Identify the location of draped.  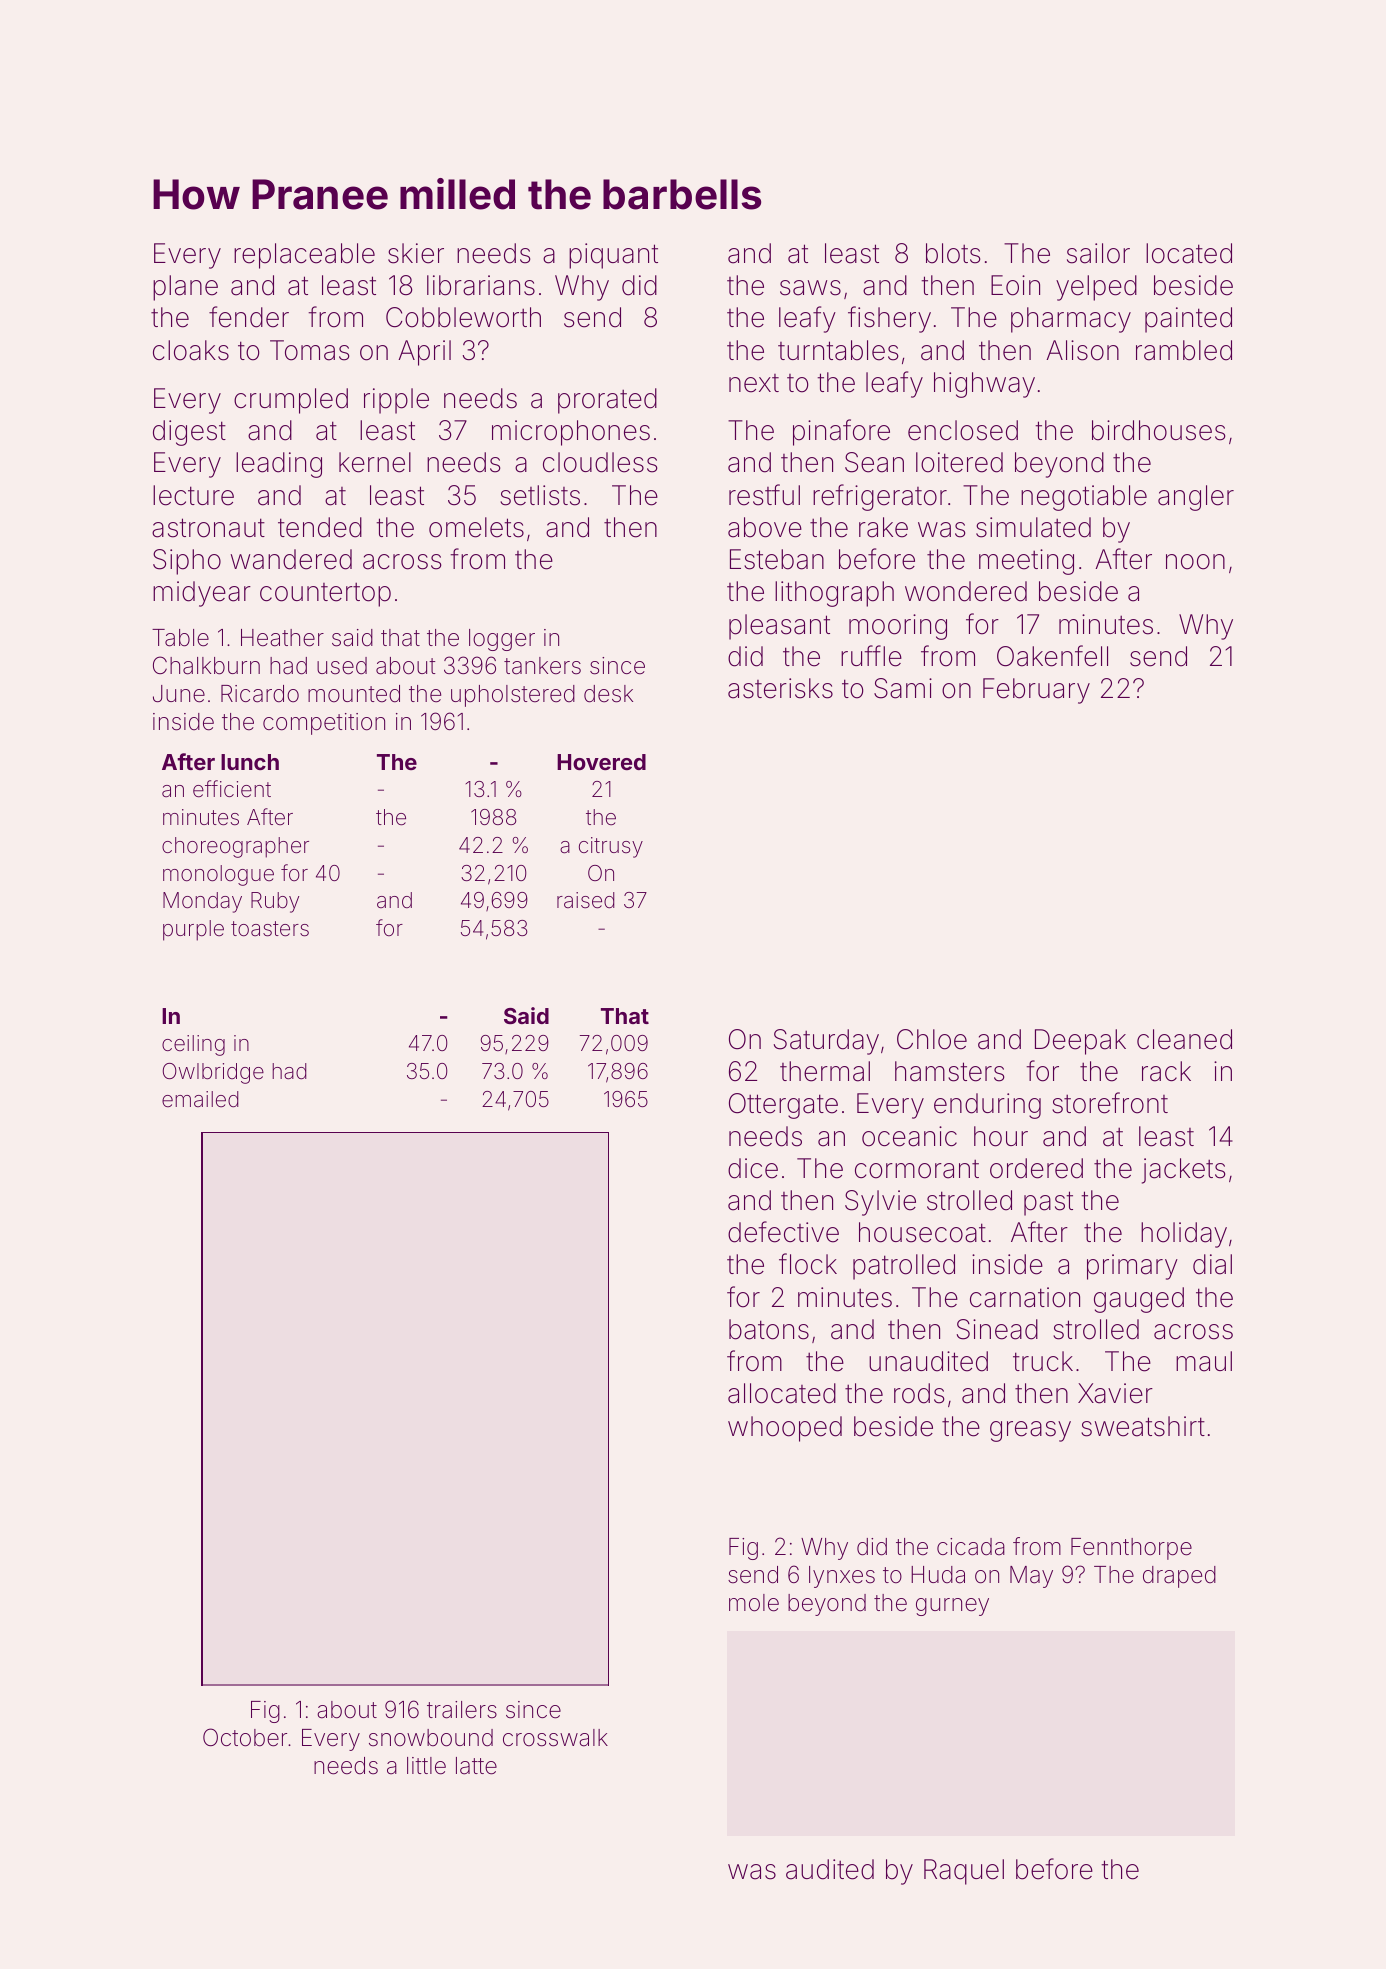
(1179, 1577).
